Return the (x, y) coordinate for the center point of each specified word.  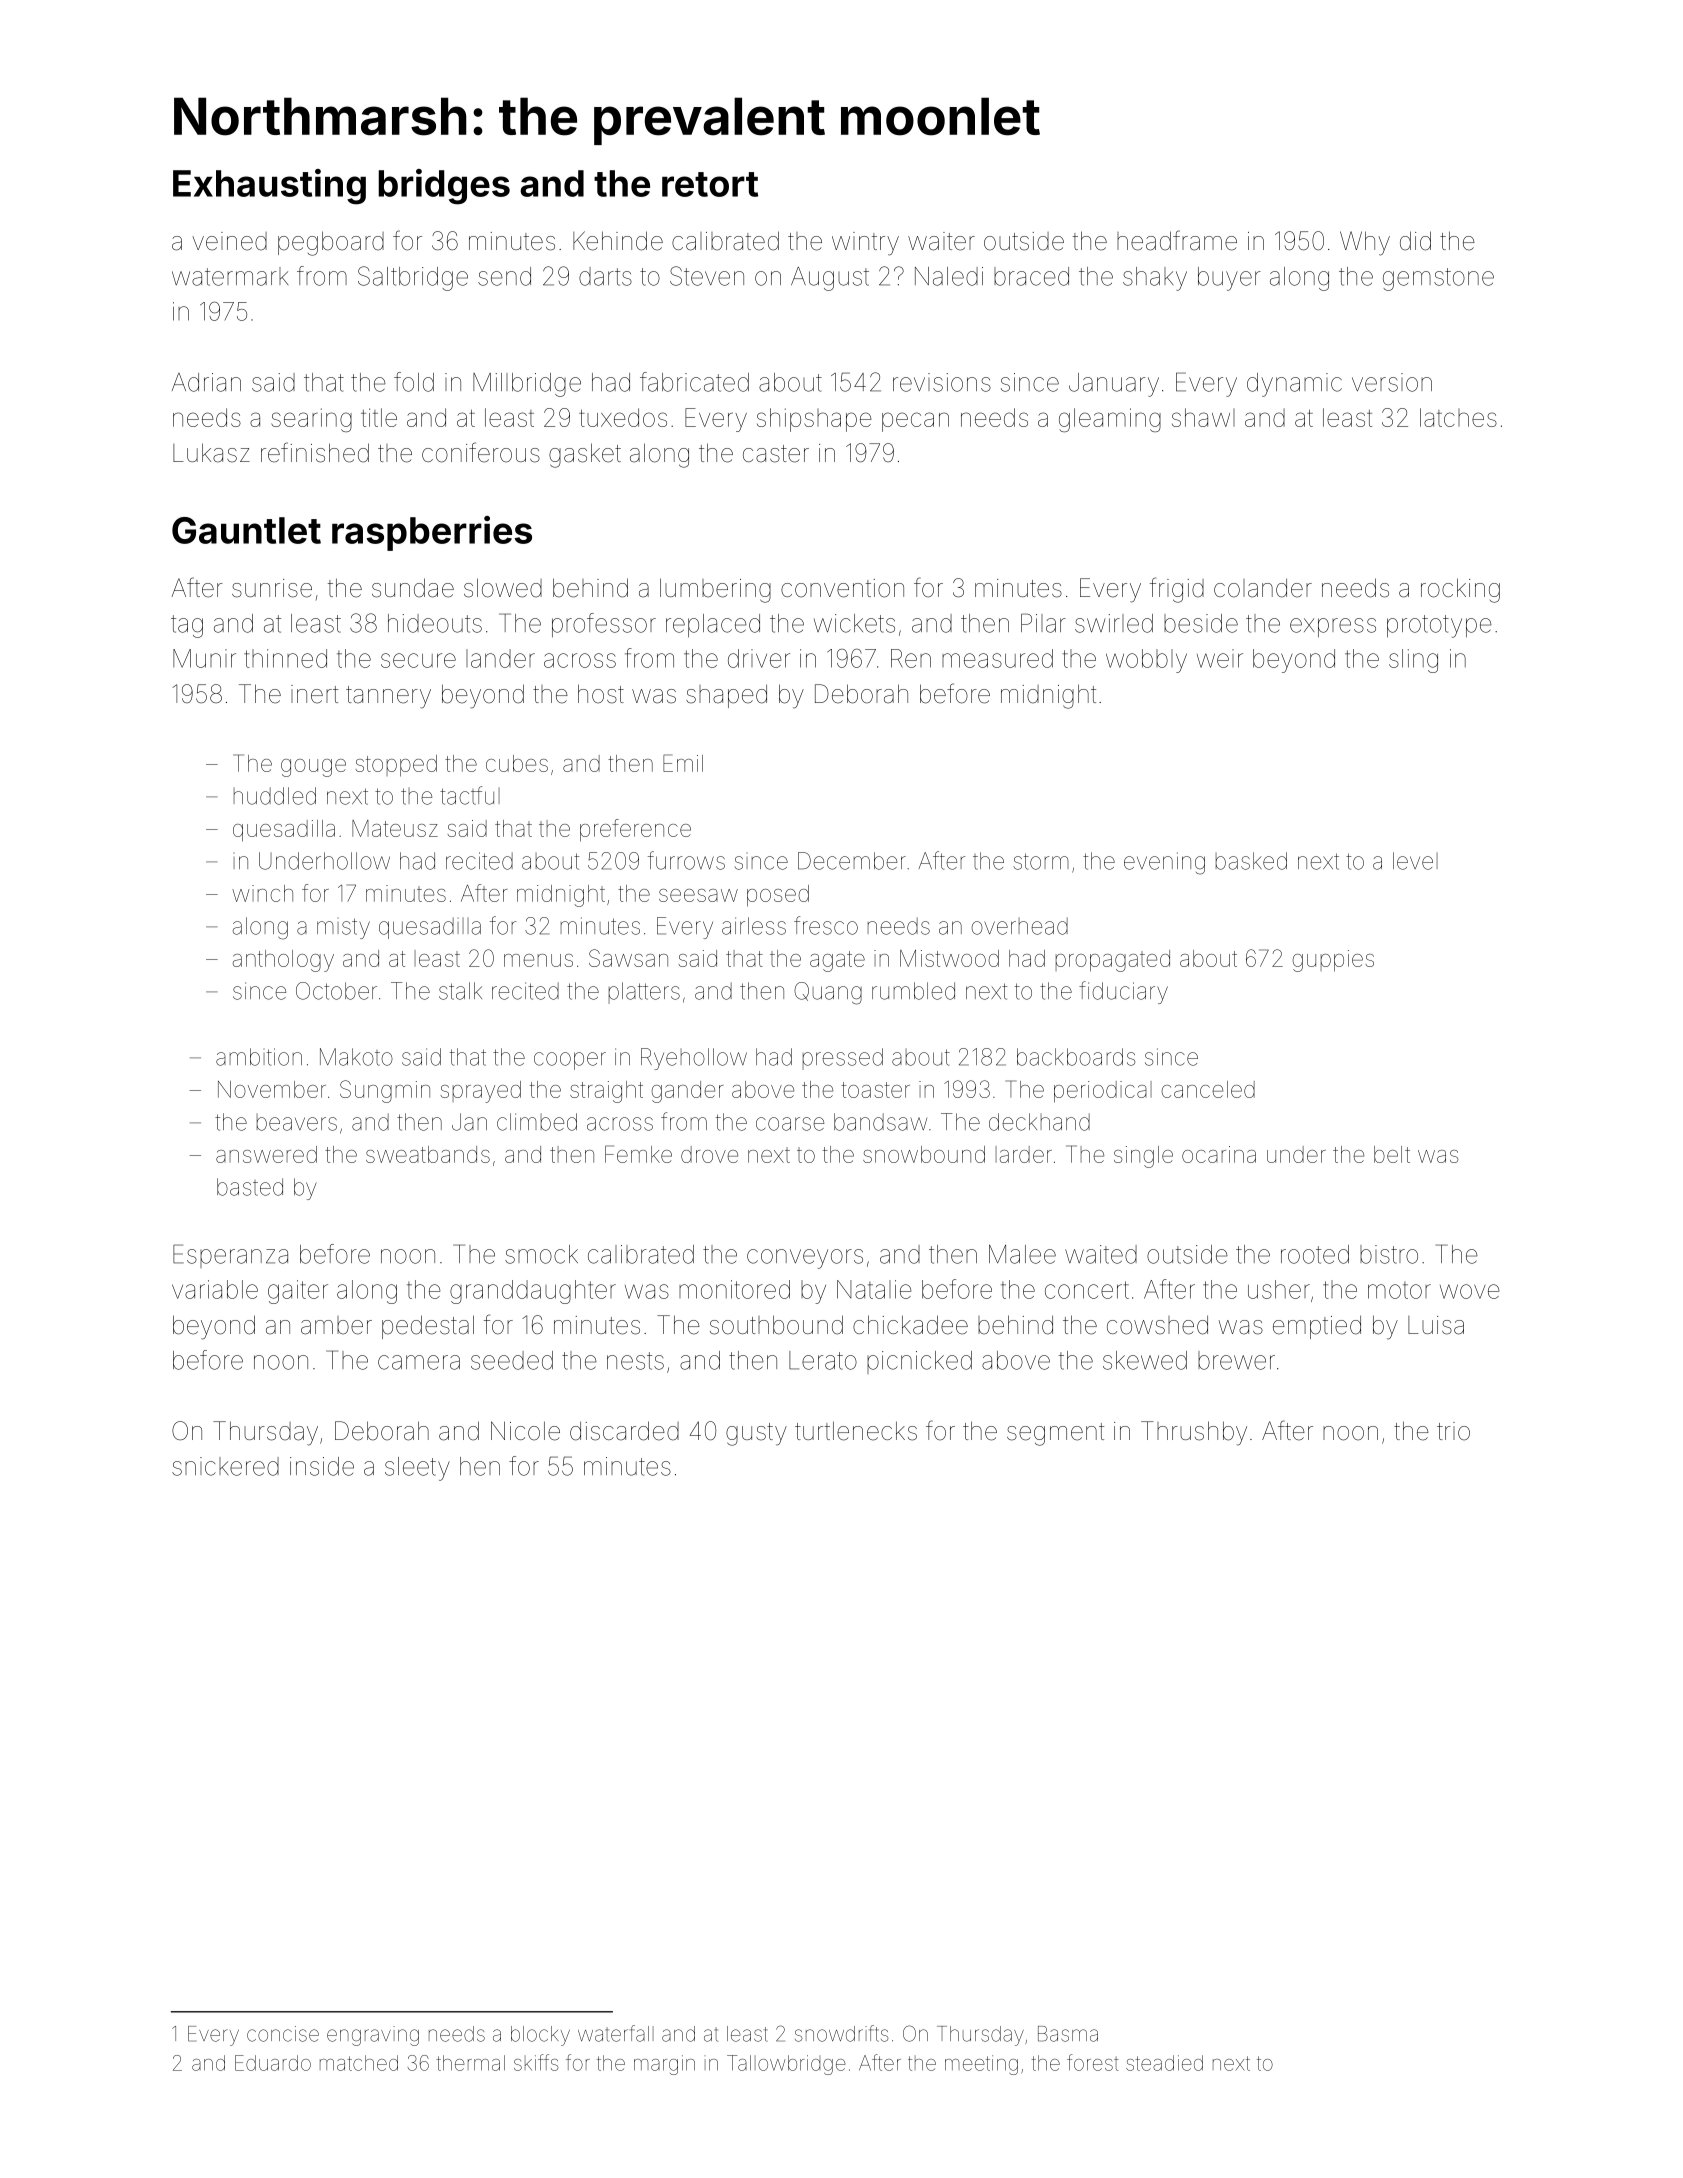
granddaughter (533, 1292)
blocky (540, 2036)
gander (687, 1092)
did (1415, 241)
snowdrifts (842, 2033)
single (1143, 1157)
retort (710, 184)
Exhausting (269, 187)
